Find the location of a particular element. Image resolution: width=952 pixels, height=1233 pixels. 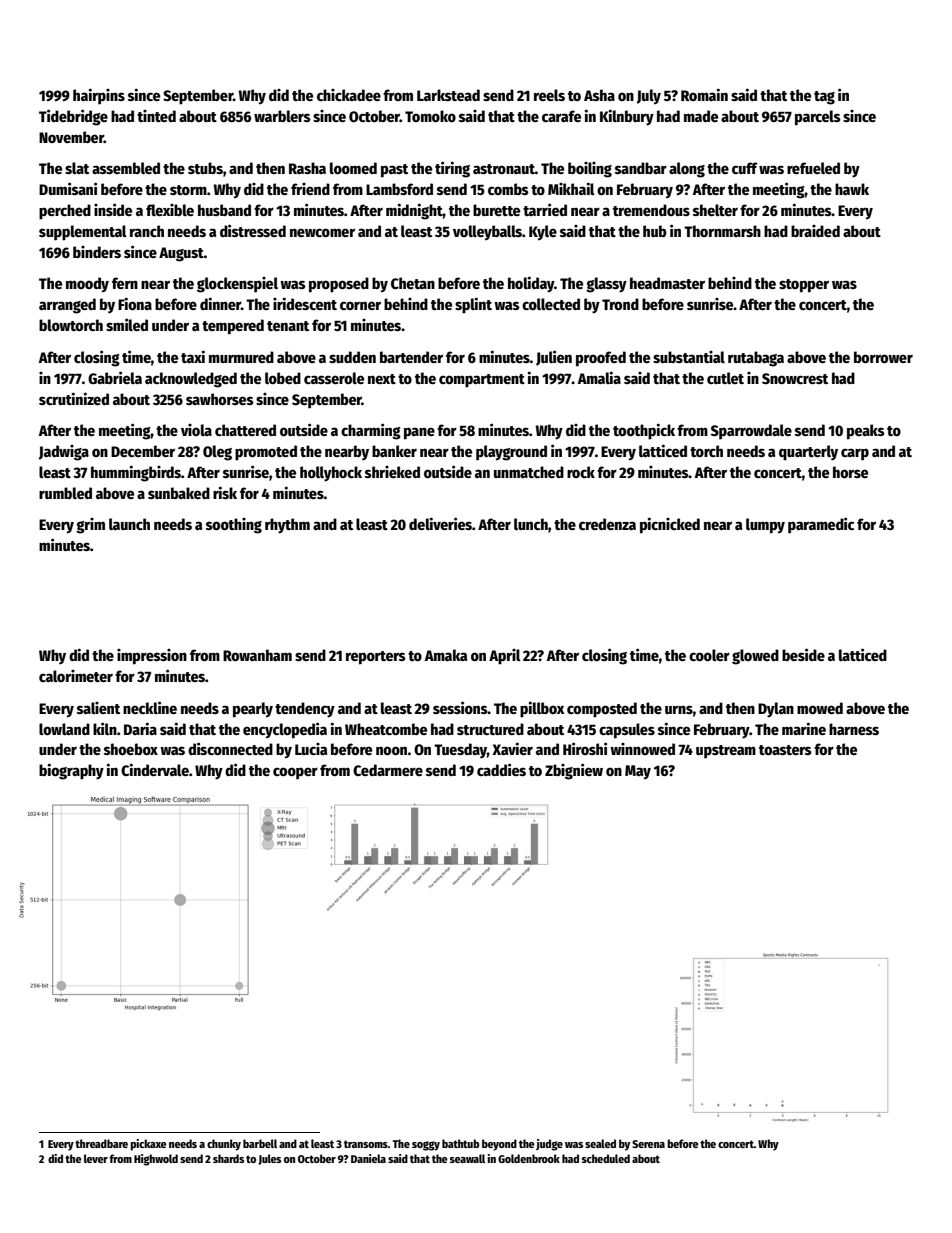

threadbare is located at coordinates (101, 1143).
